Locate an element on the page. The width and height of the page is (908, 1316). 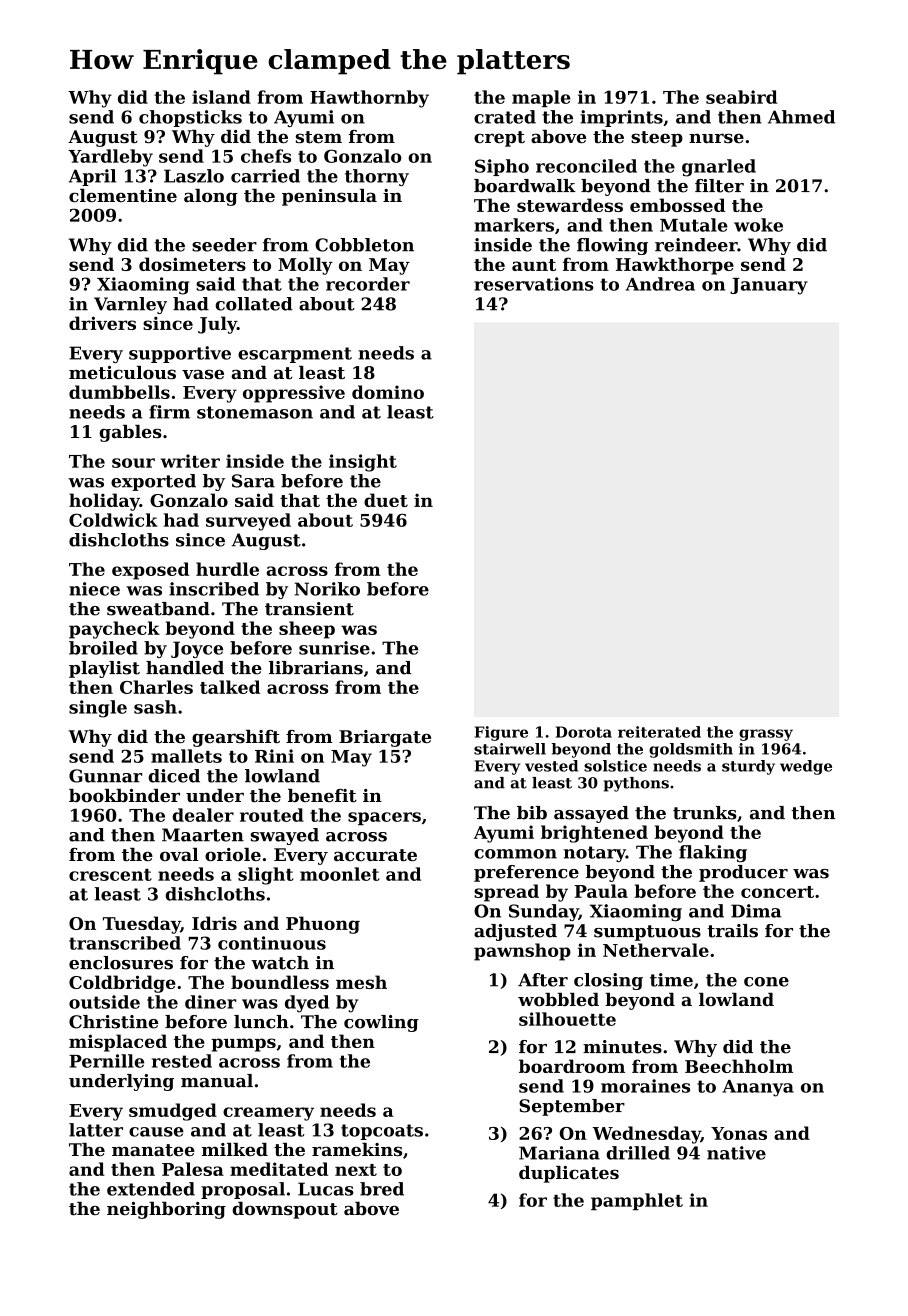
grassy is located at coordinates (766, 735).
